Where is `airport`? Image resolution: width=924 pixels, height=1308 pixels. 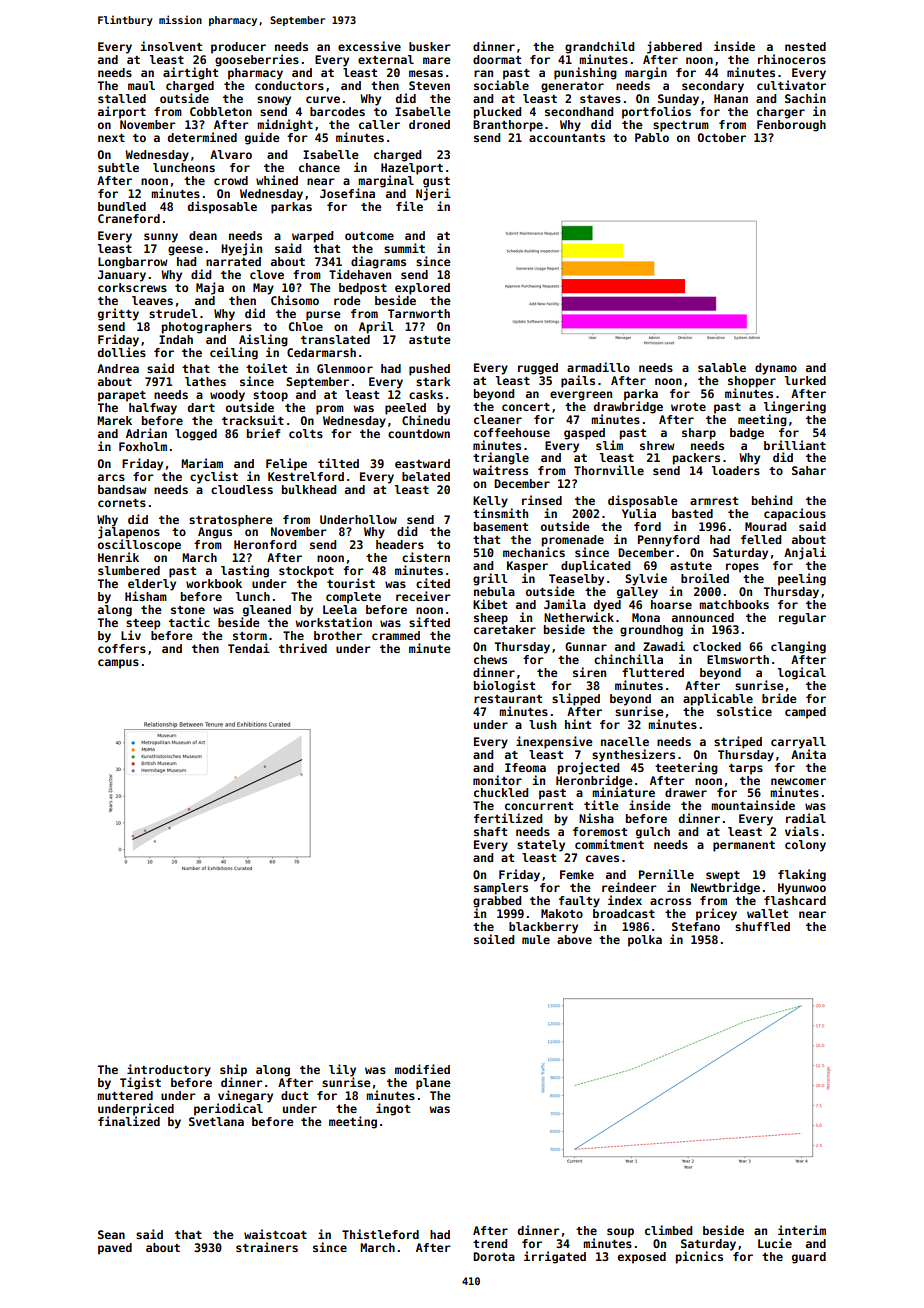
airport is located at coordinates (122, 112).
